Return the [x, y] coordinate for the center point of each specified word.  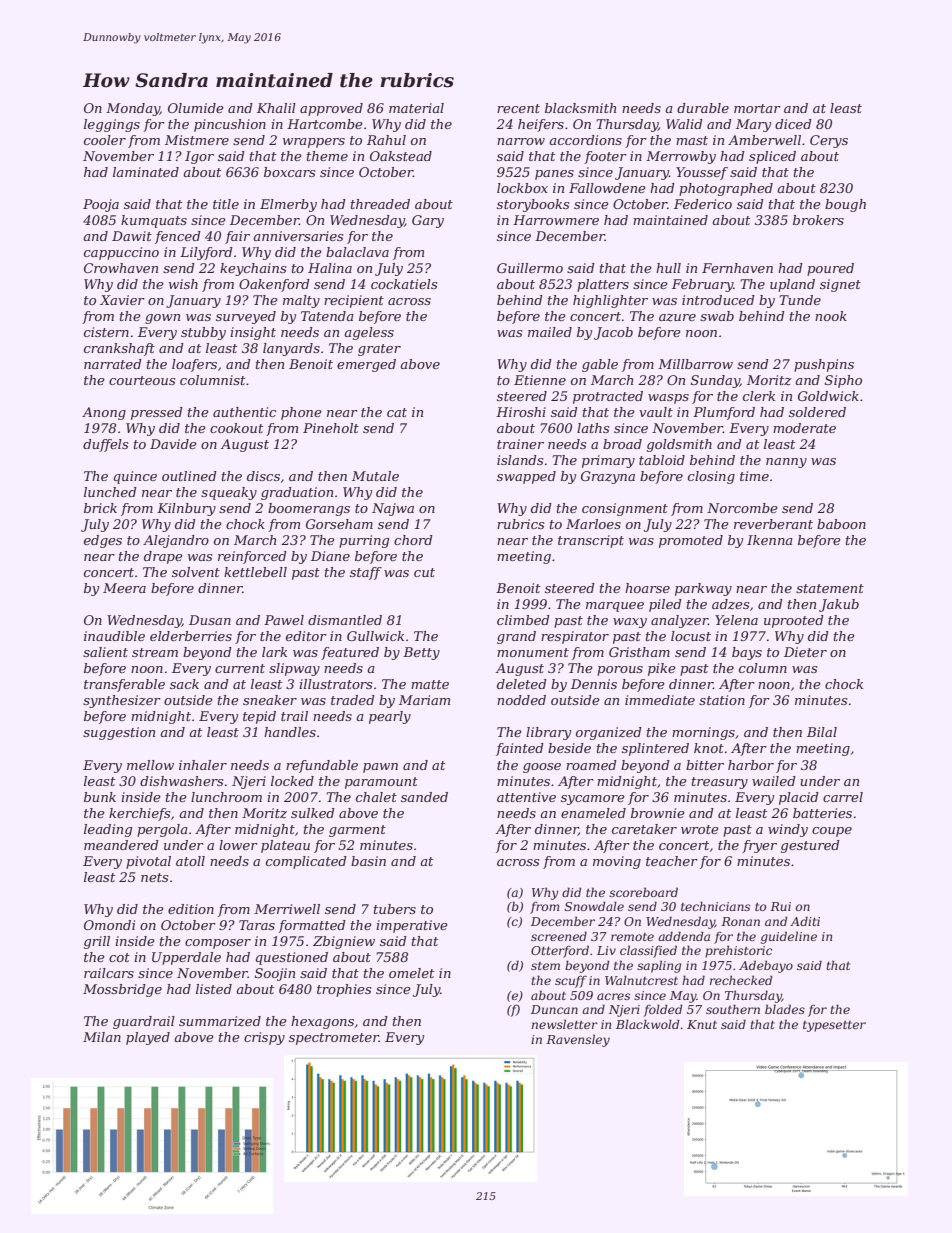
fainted [520, 749]
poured [830, 269]
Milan [102, 1037]
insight [253, 333]
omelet [411, 973]
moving [617, 862]
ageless [369, 333]
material [416, 108]
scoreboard [643, 892]
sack [184, 684]
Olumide [196, 108]
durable [703, 108]
